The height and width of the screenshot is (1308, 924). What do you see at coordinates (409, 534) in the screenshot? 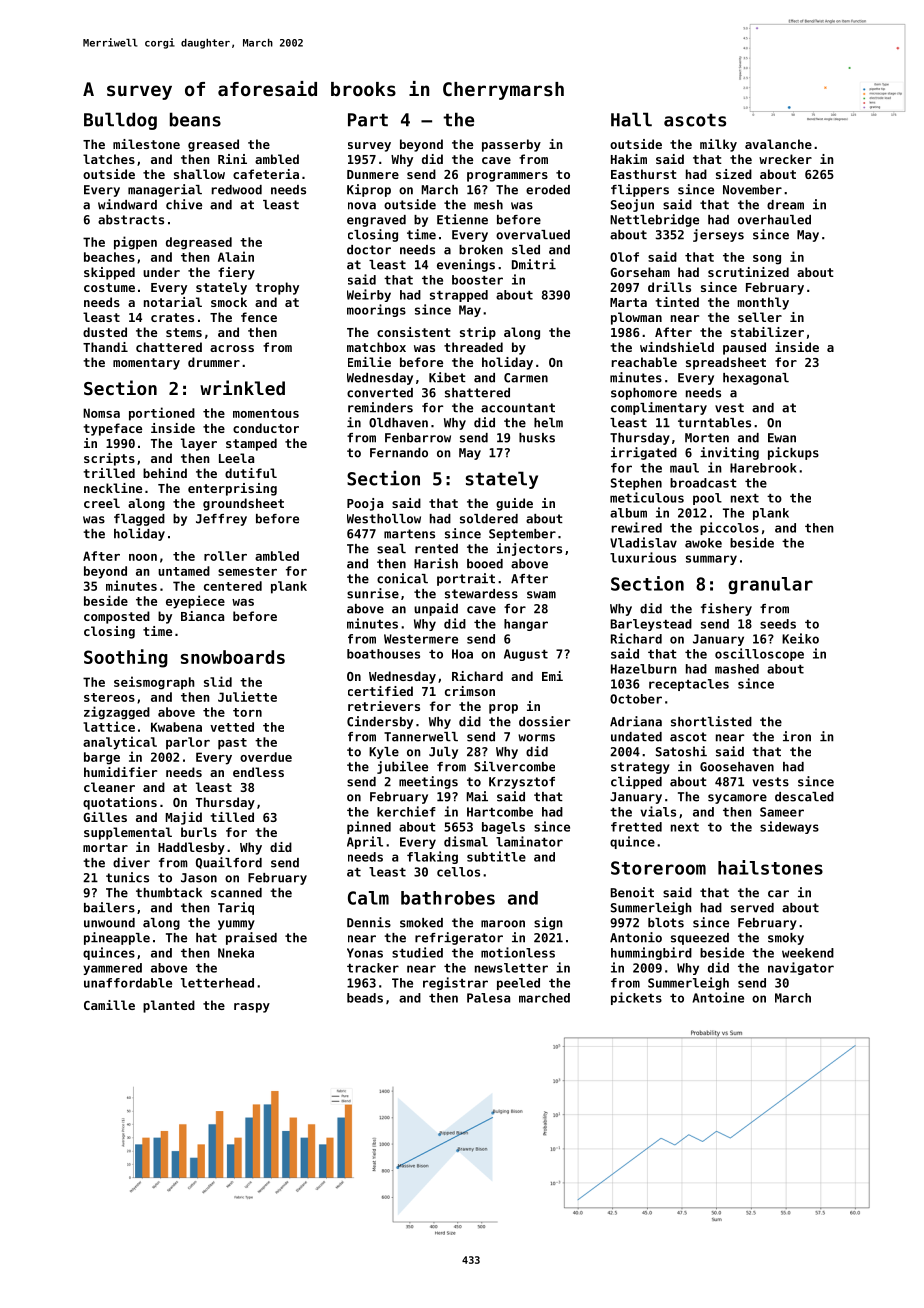
I see `martens` at bounding box center [409, 534].
